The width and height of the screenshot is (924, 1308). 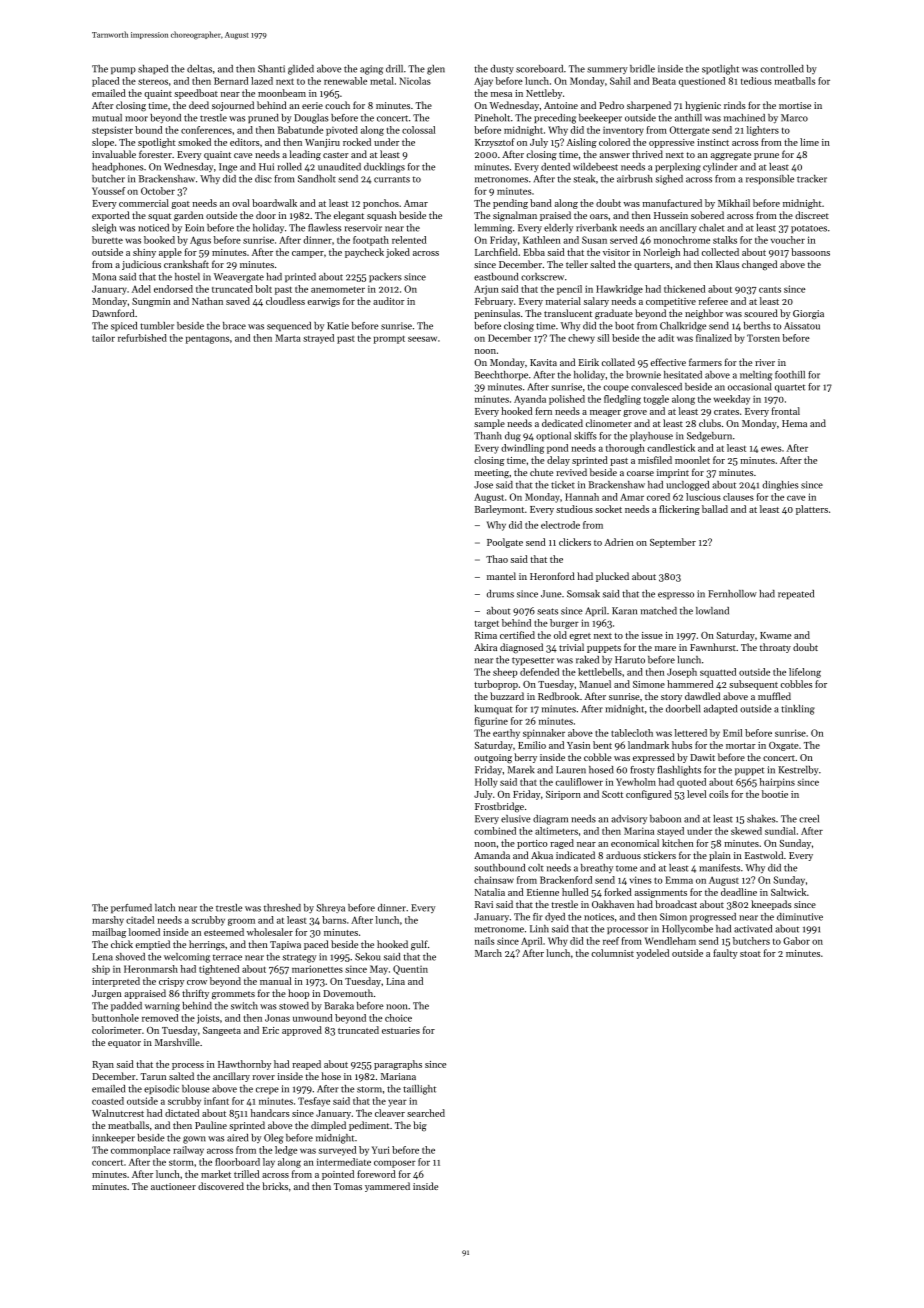 What do you see at coordinates (676, 595) in the screenshot?
I see `espresso` at bounding box center [676, 595].
